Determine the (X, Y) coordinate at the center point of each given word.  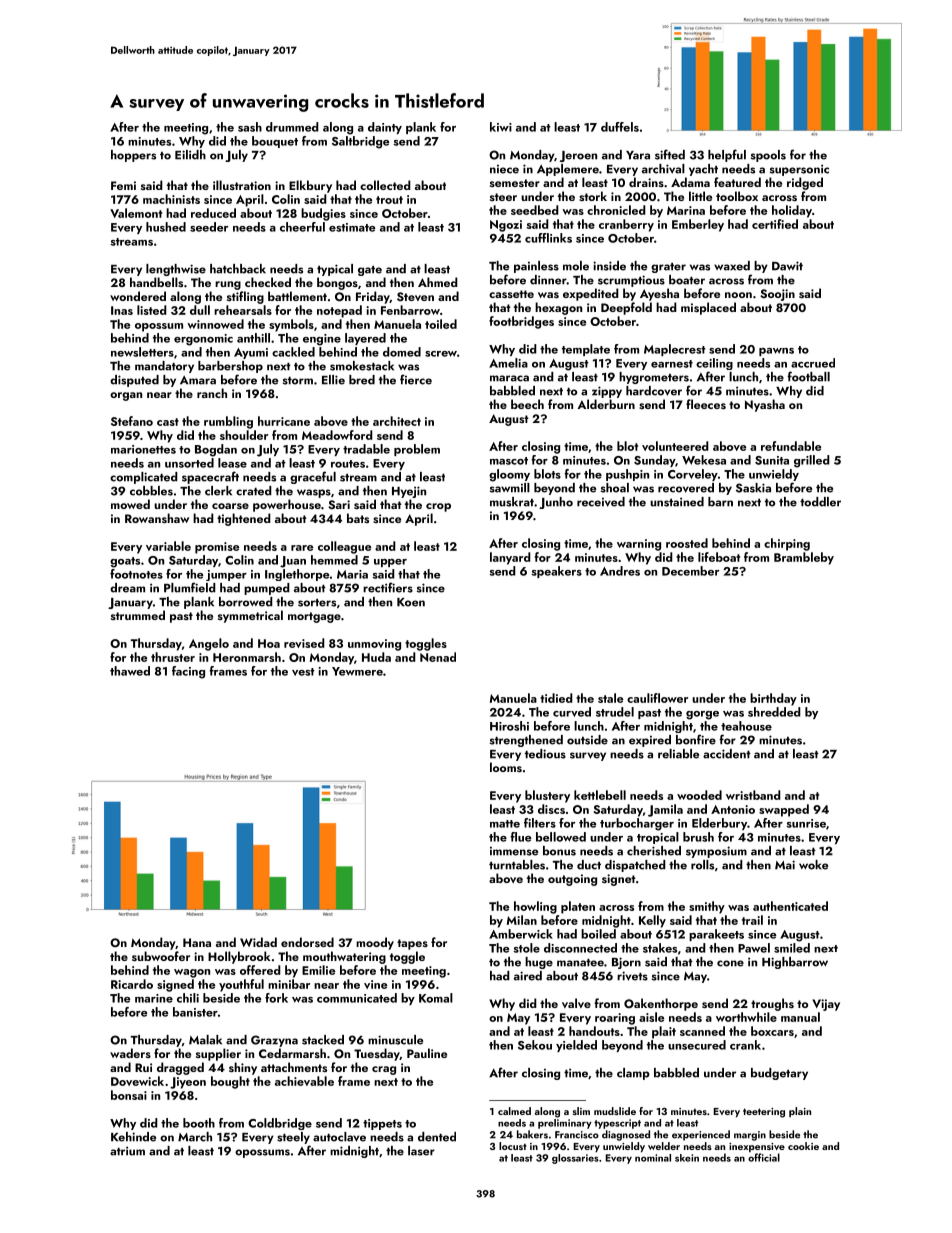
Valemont (136, 213)
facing (188, 672)
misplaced (708, 308)
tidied (556, 698)
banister (195, 1012)
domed (402, 352)
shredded (774, 712)
